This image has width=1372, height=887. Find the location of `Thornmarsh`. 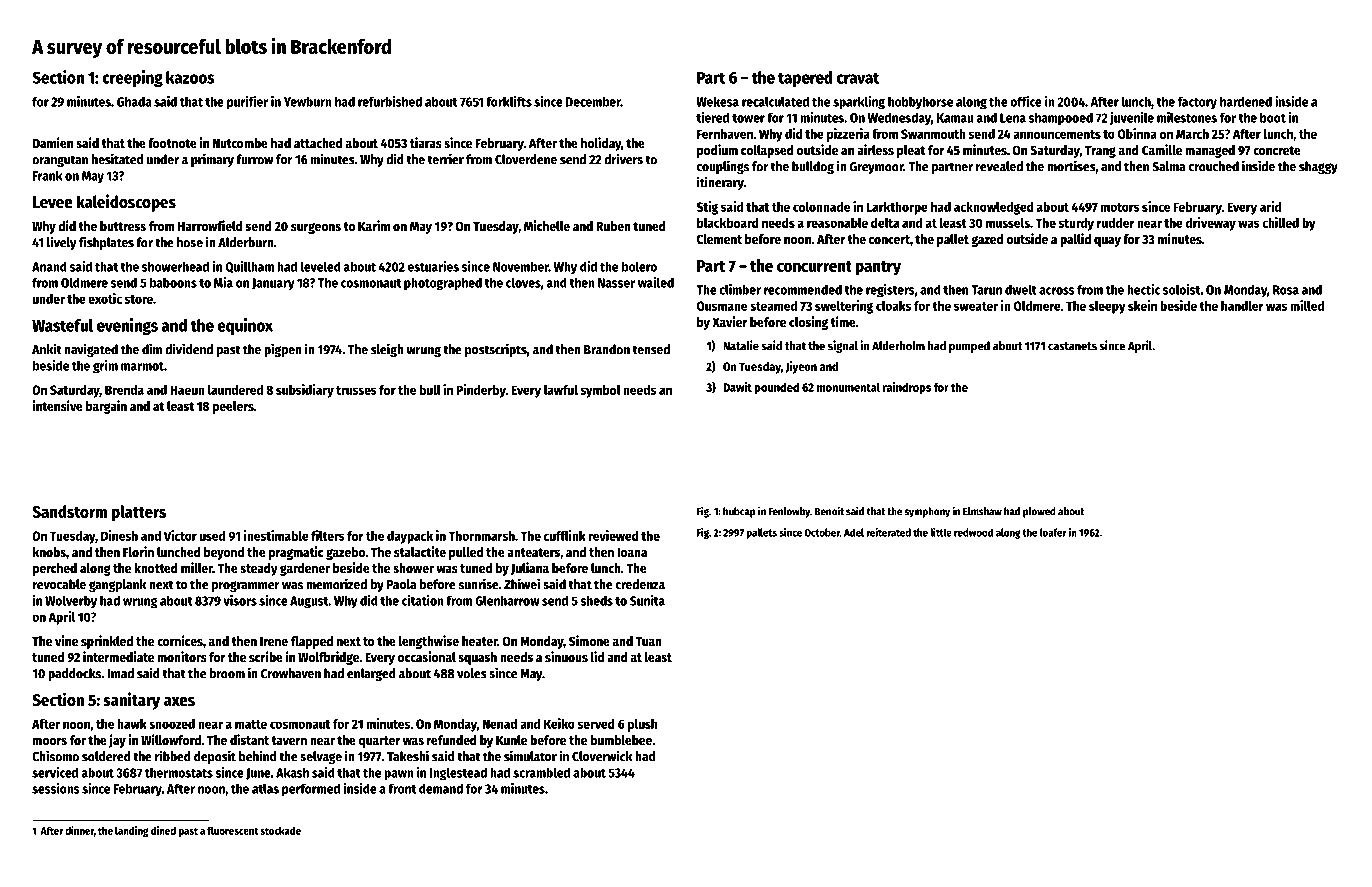

Thornmarsh is located at coordinates (482, 536).
